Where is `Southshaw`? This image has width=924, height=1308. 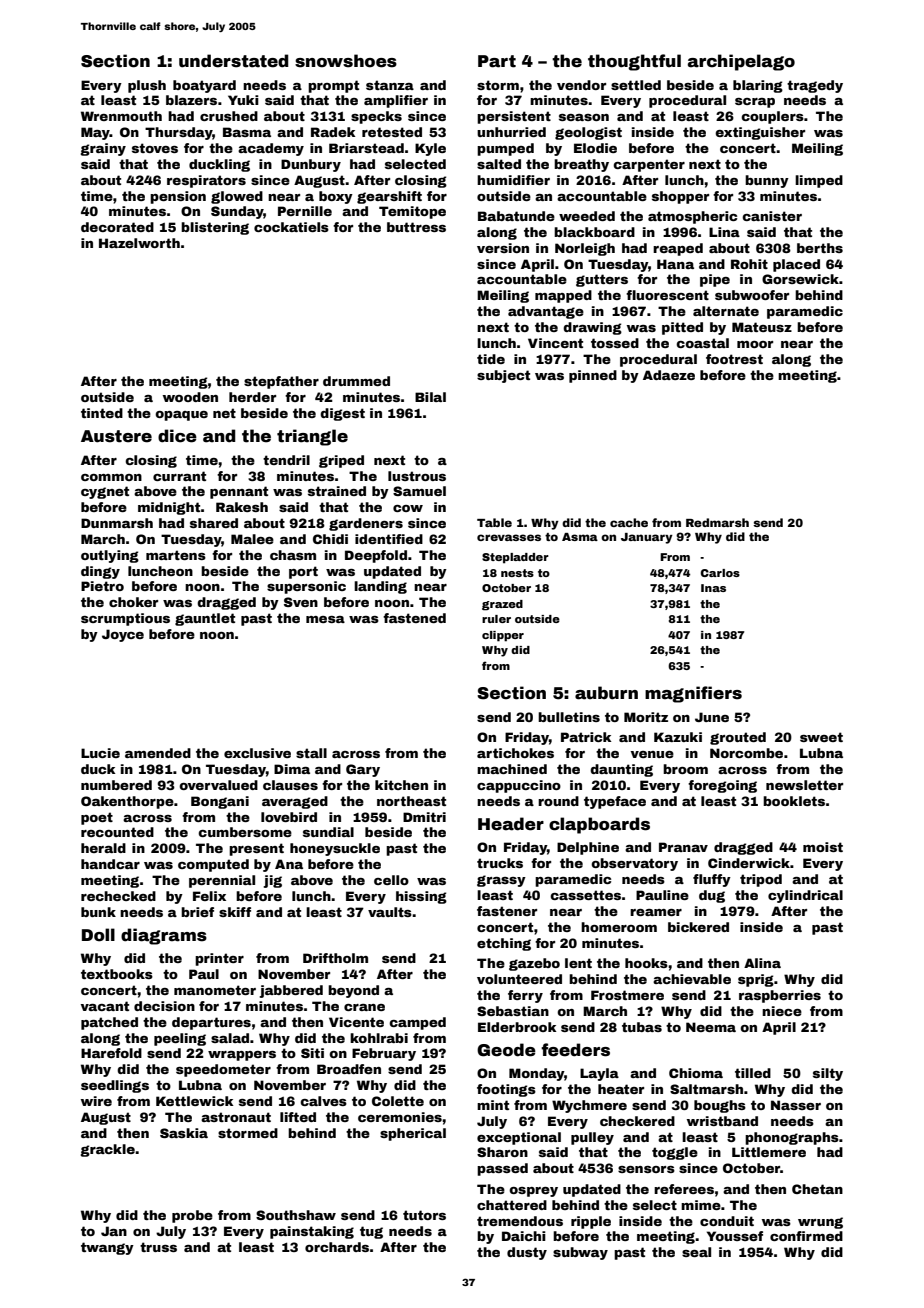 Southshaw is located at coordinates (296, 1215).
